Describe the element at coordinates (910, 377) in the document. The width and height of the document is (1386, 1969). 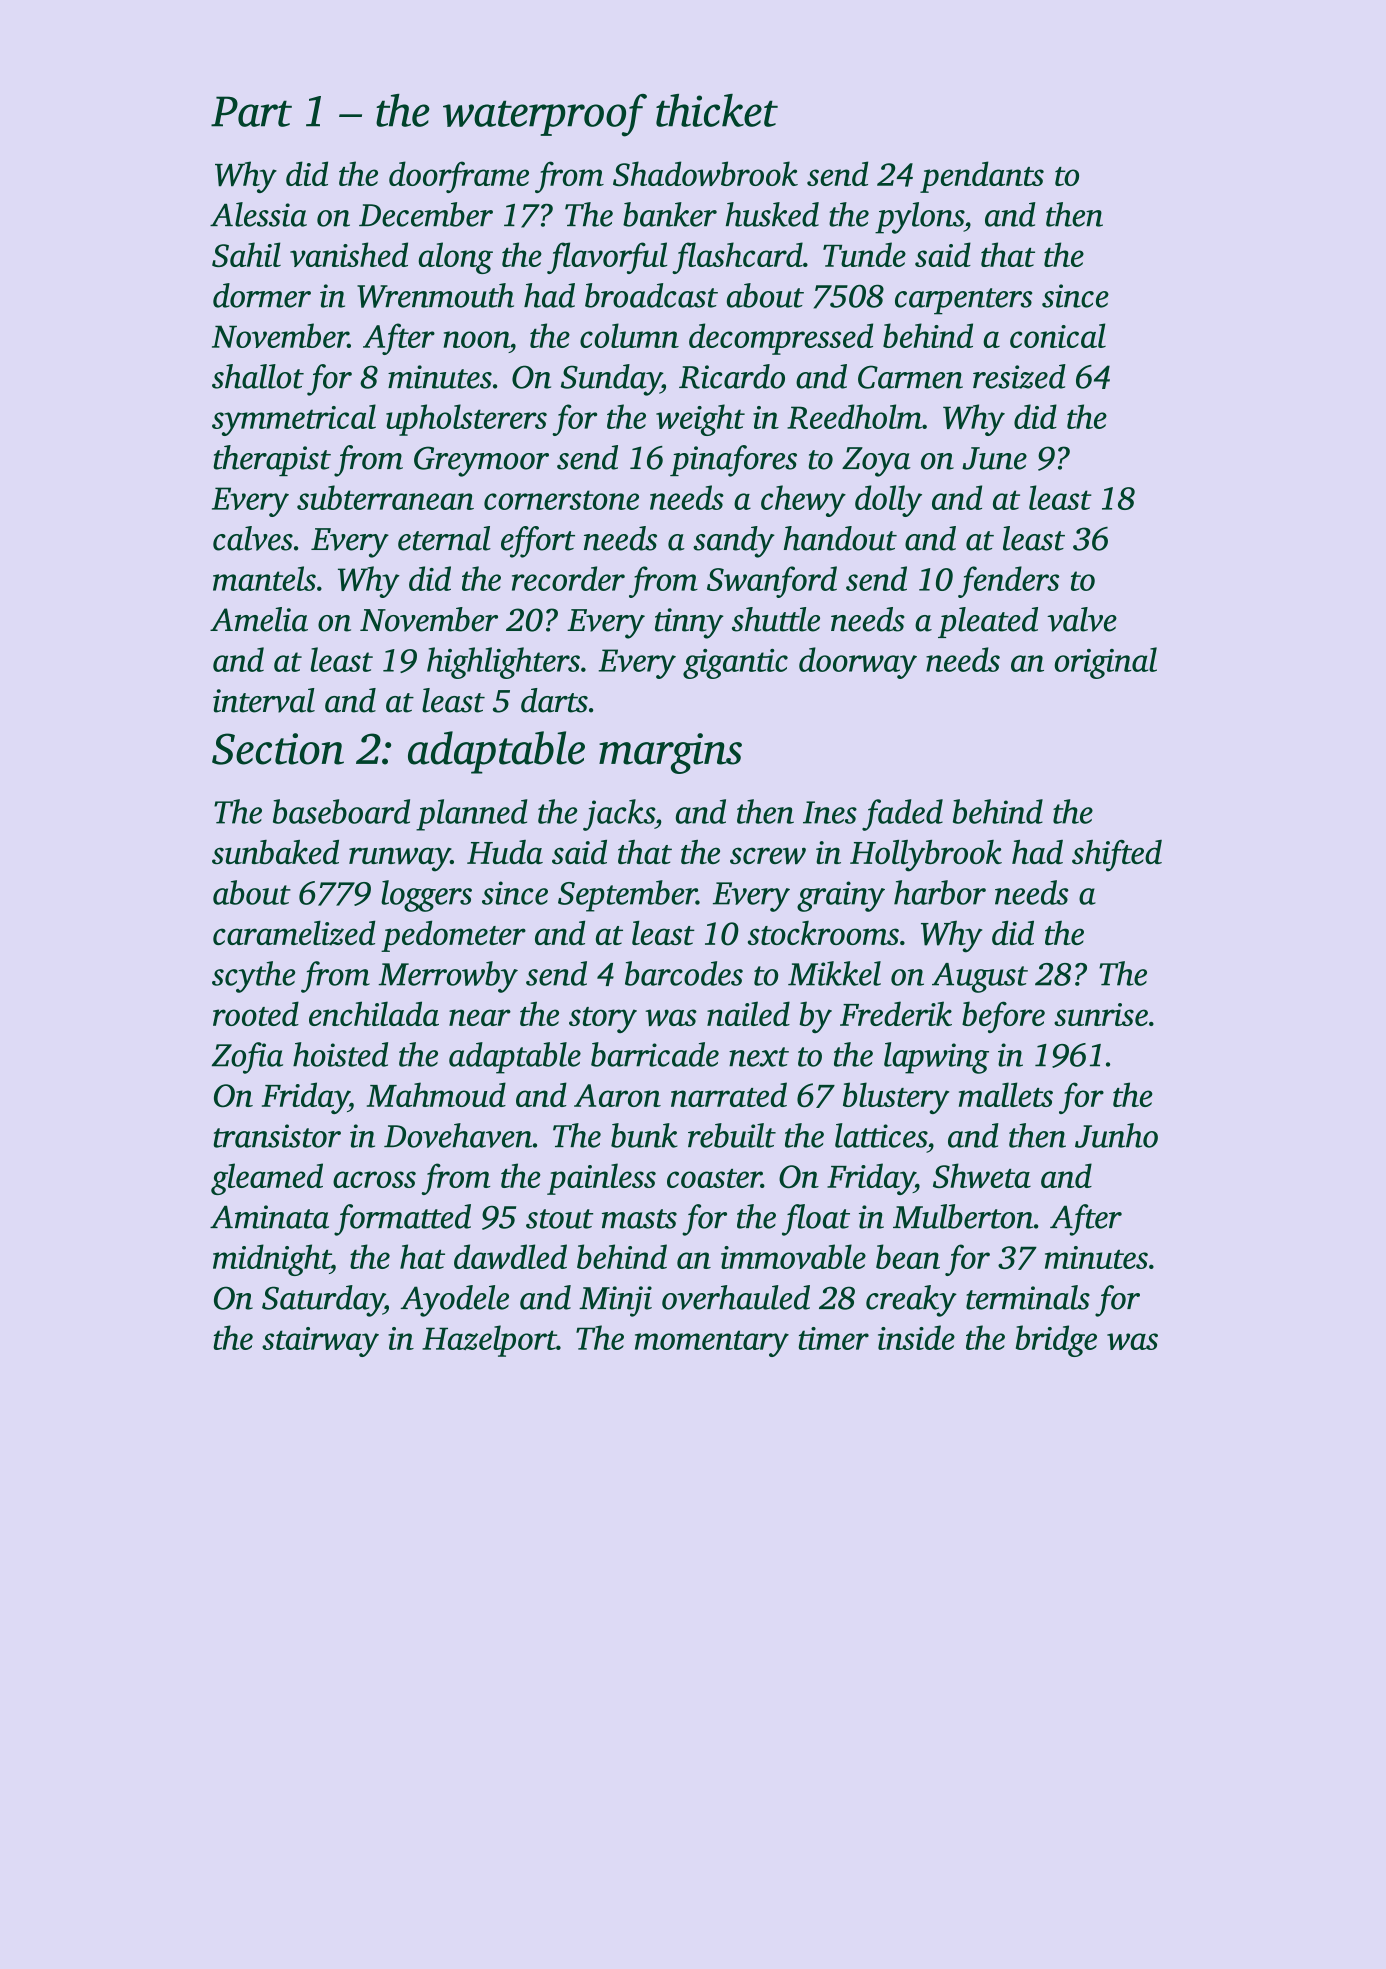
I see `Carmen` at that location.
